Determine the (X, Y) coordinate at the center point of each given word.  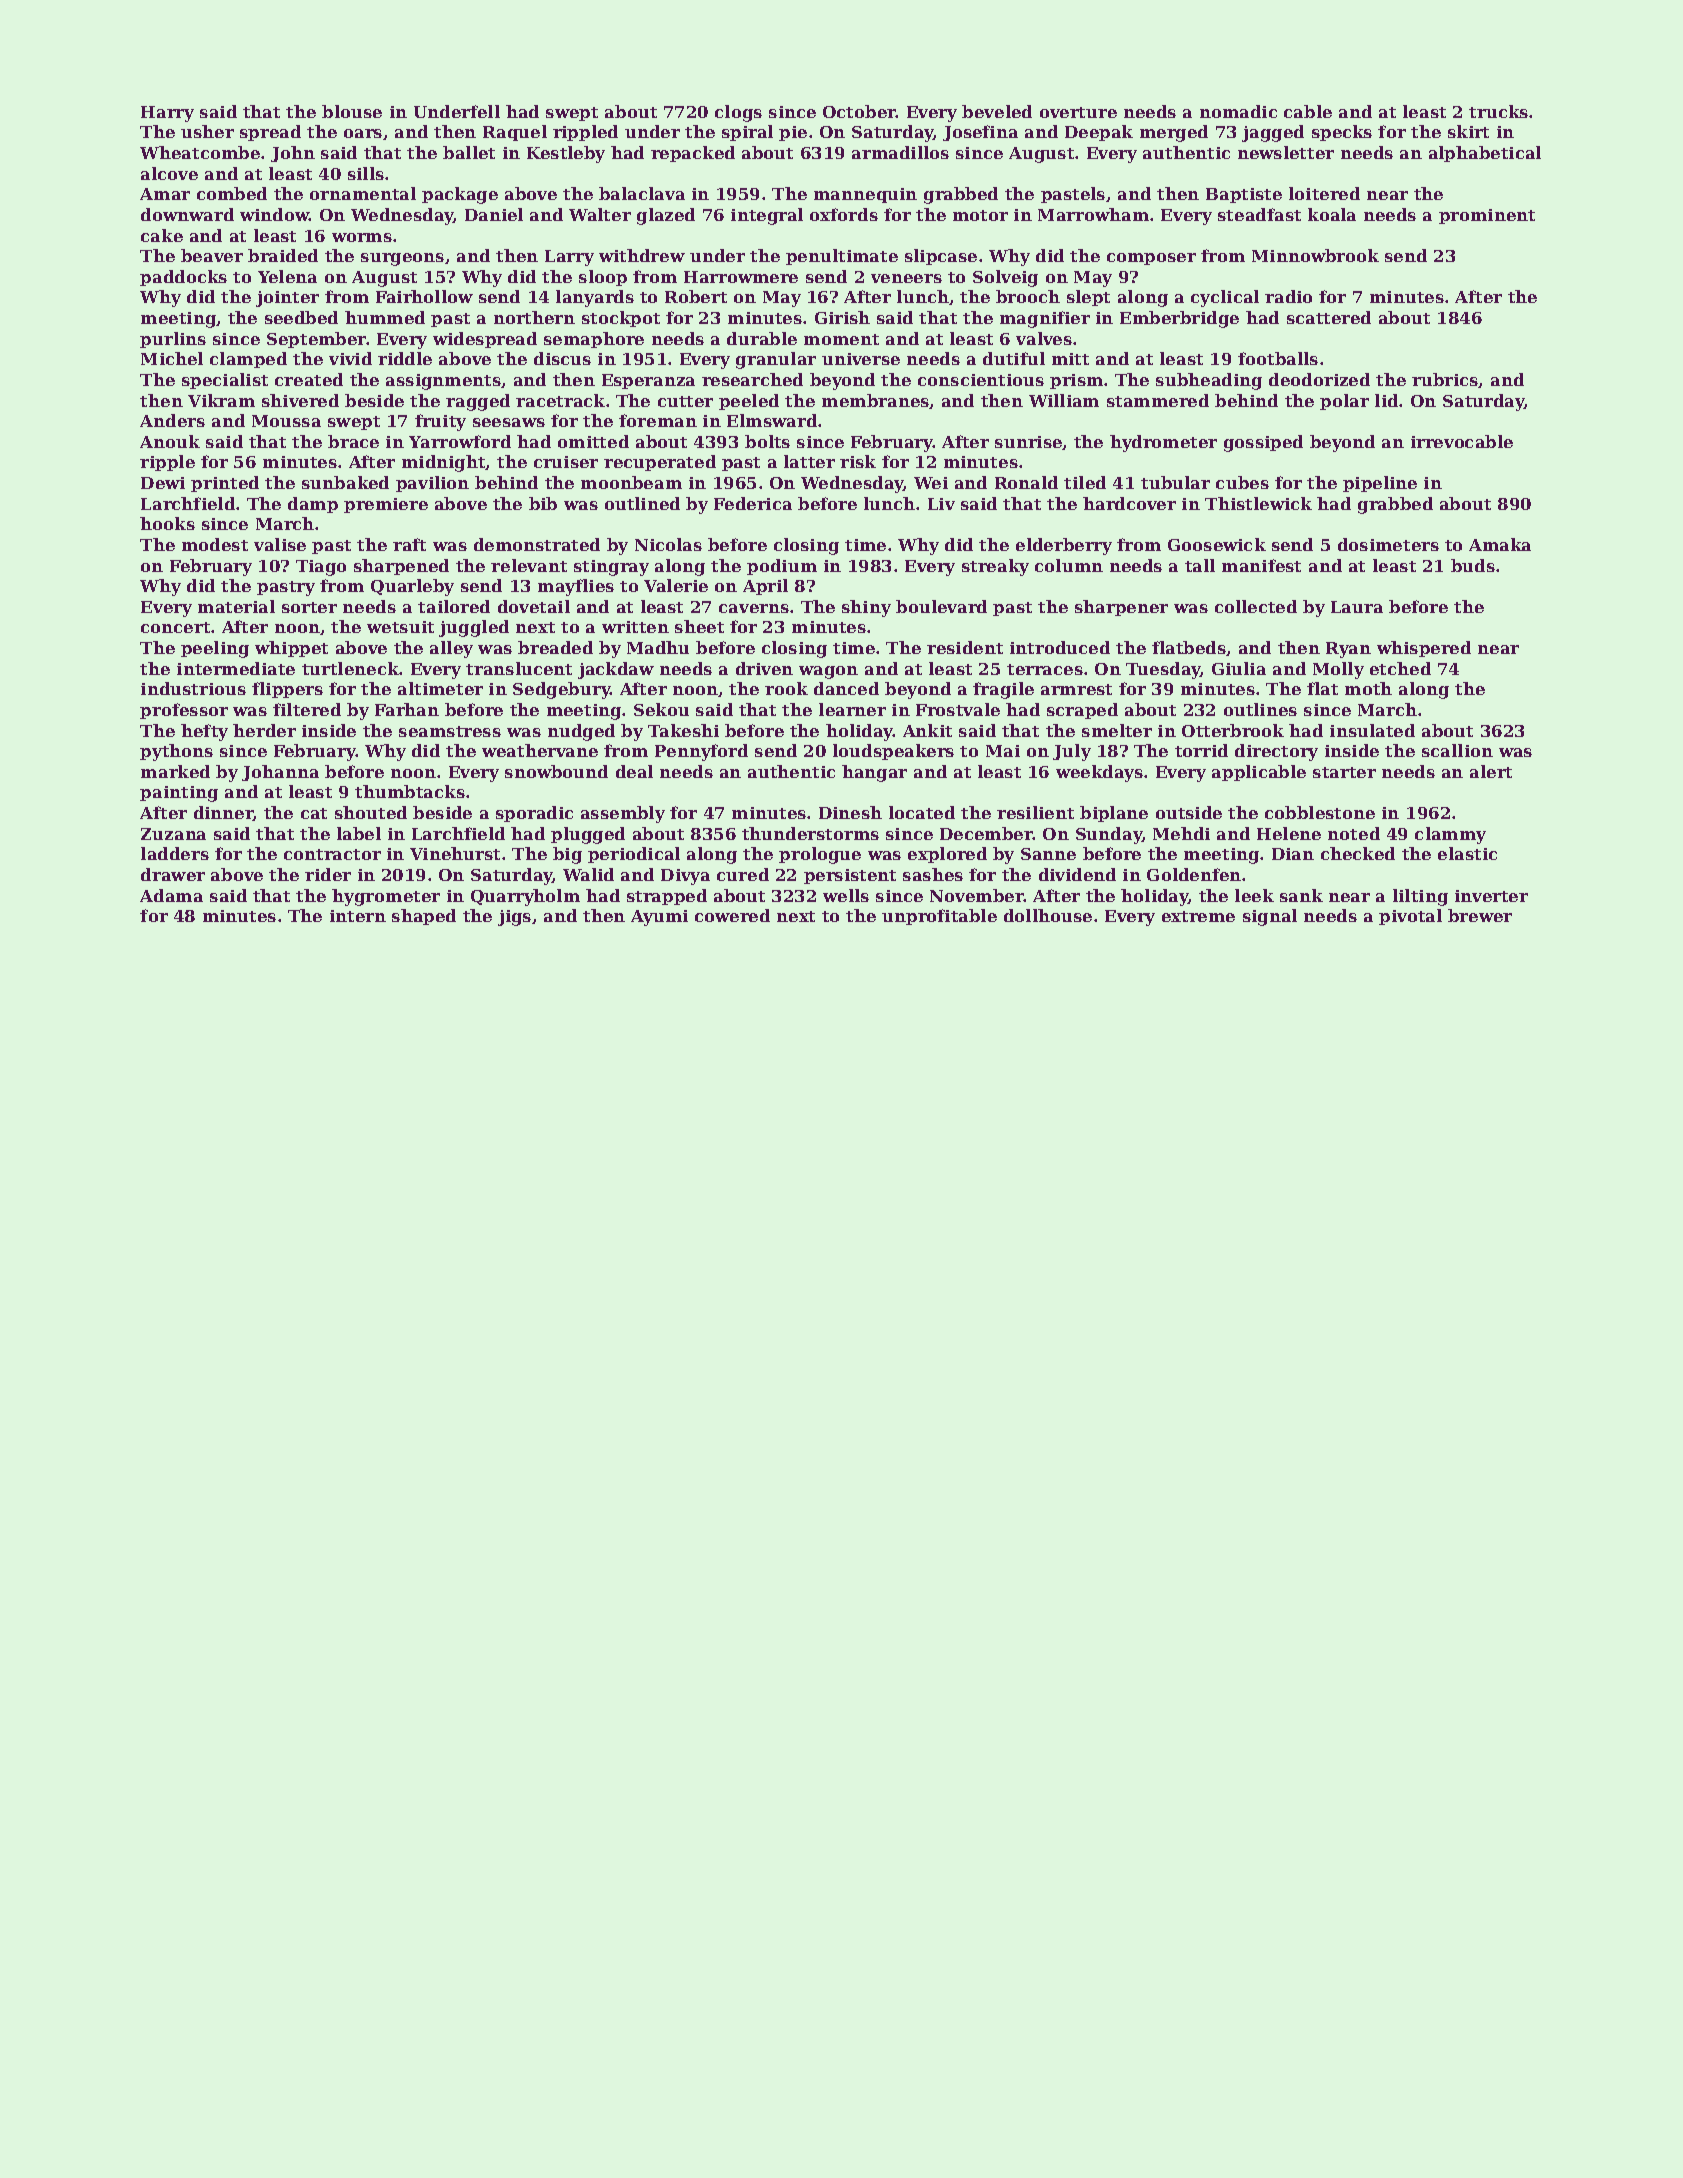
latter (809, 461)
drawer (173, 874)
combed (232, 193)
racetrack (560, 400)
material (236, 606)
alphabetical (1485, 154)
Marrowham (1093, 214)
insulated (1372, 730)
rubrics (1445, 380)
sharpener (1121, 608)
